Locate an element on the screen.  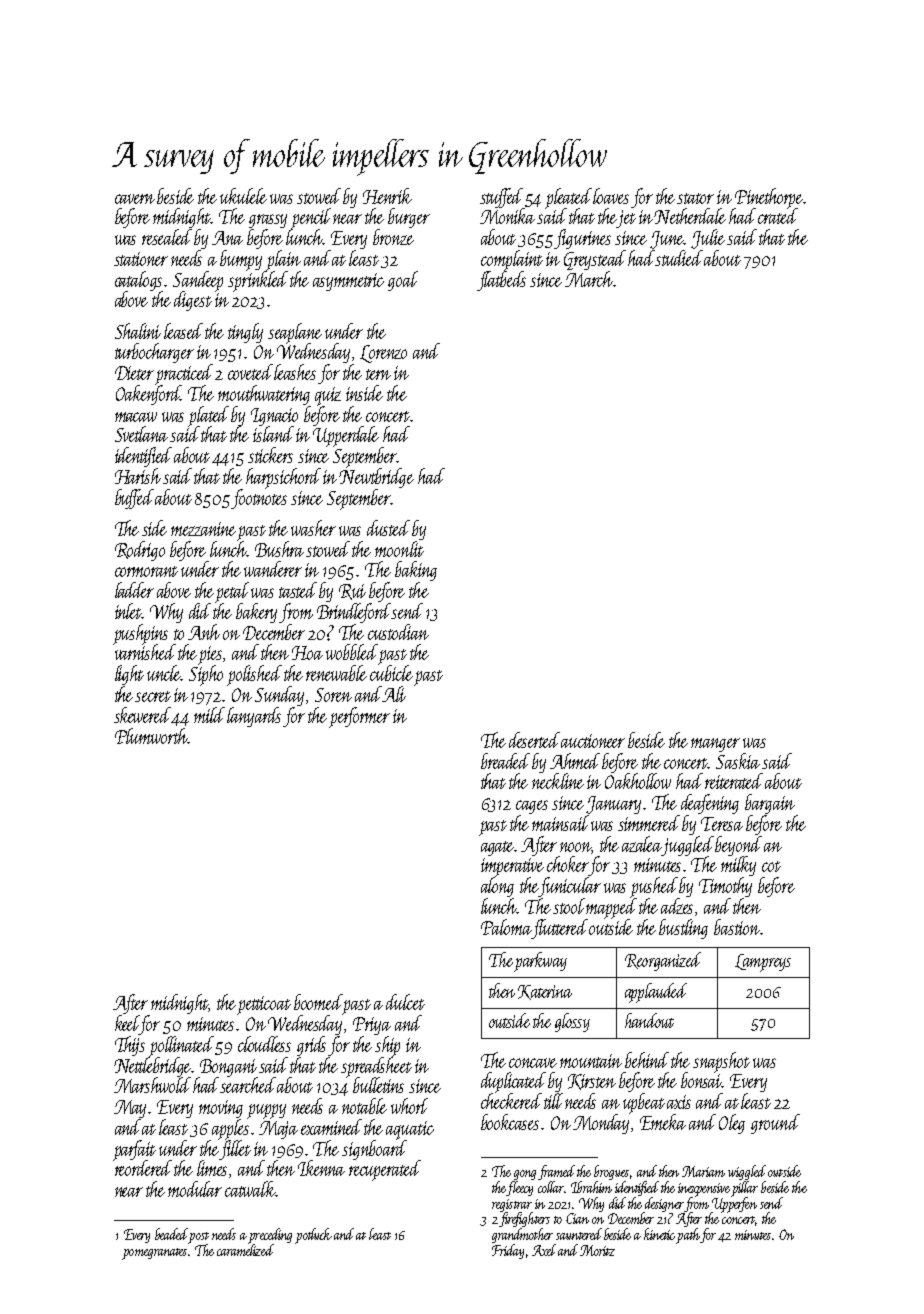
Brindleford is located at coordinates (354, 613).
